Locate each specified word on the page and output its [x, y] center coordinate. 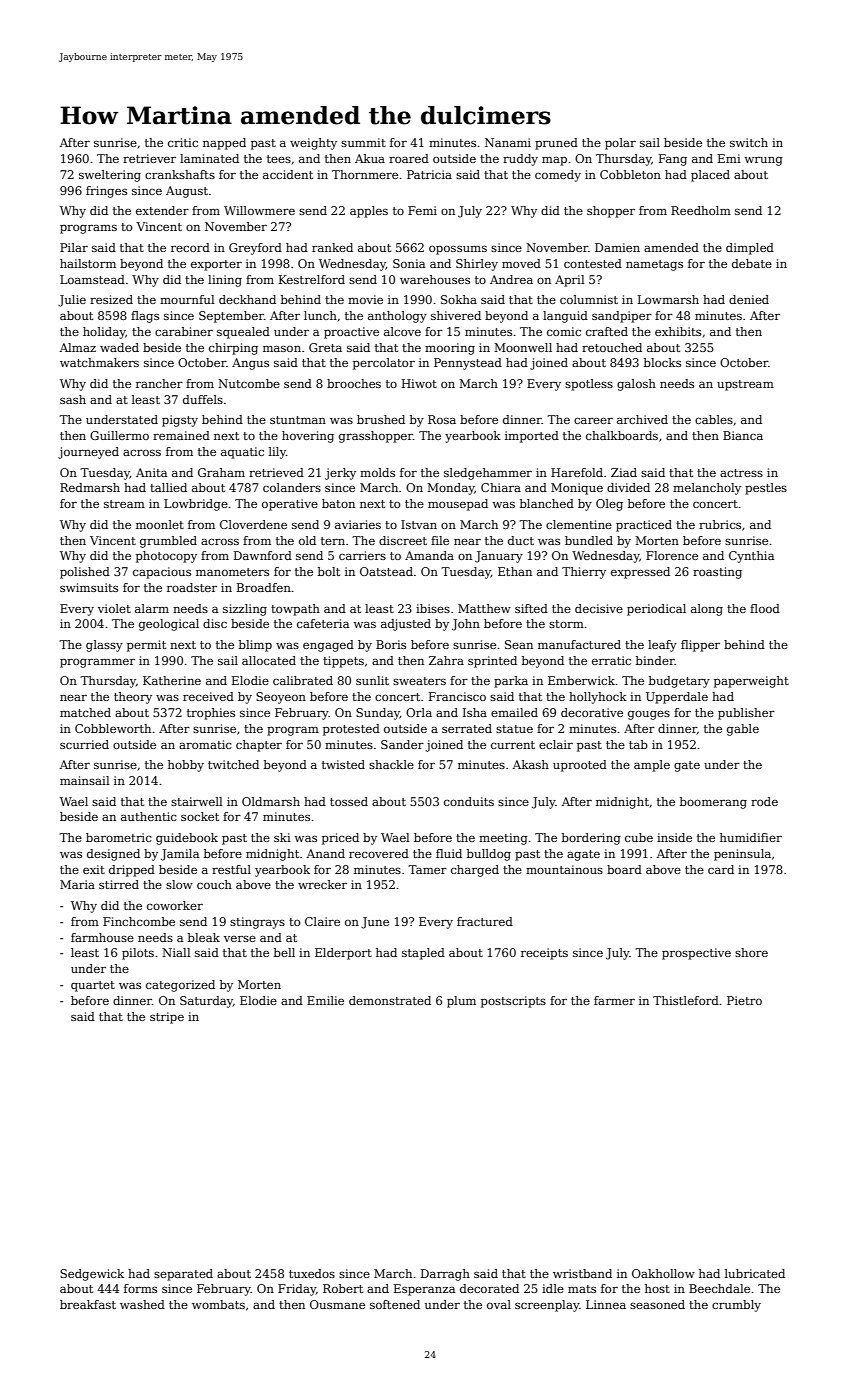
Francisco [457, 696]
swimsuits [89, 587]
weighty [313, 144]
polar [620, 144]
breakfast [88, 1304]
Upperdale [677, 698]
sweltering [110, 176]
